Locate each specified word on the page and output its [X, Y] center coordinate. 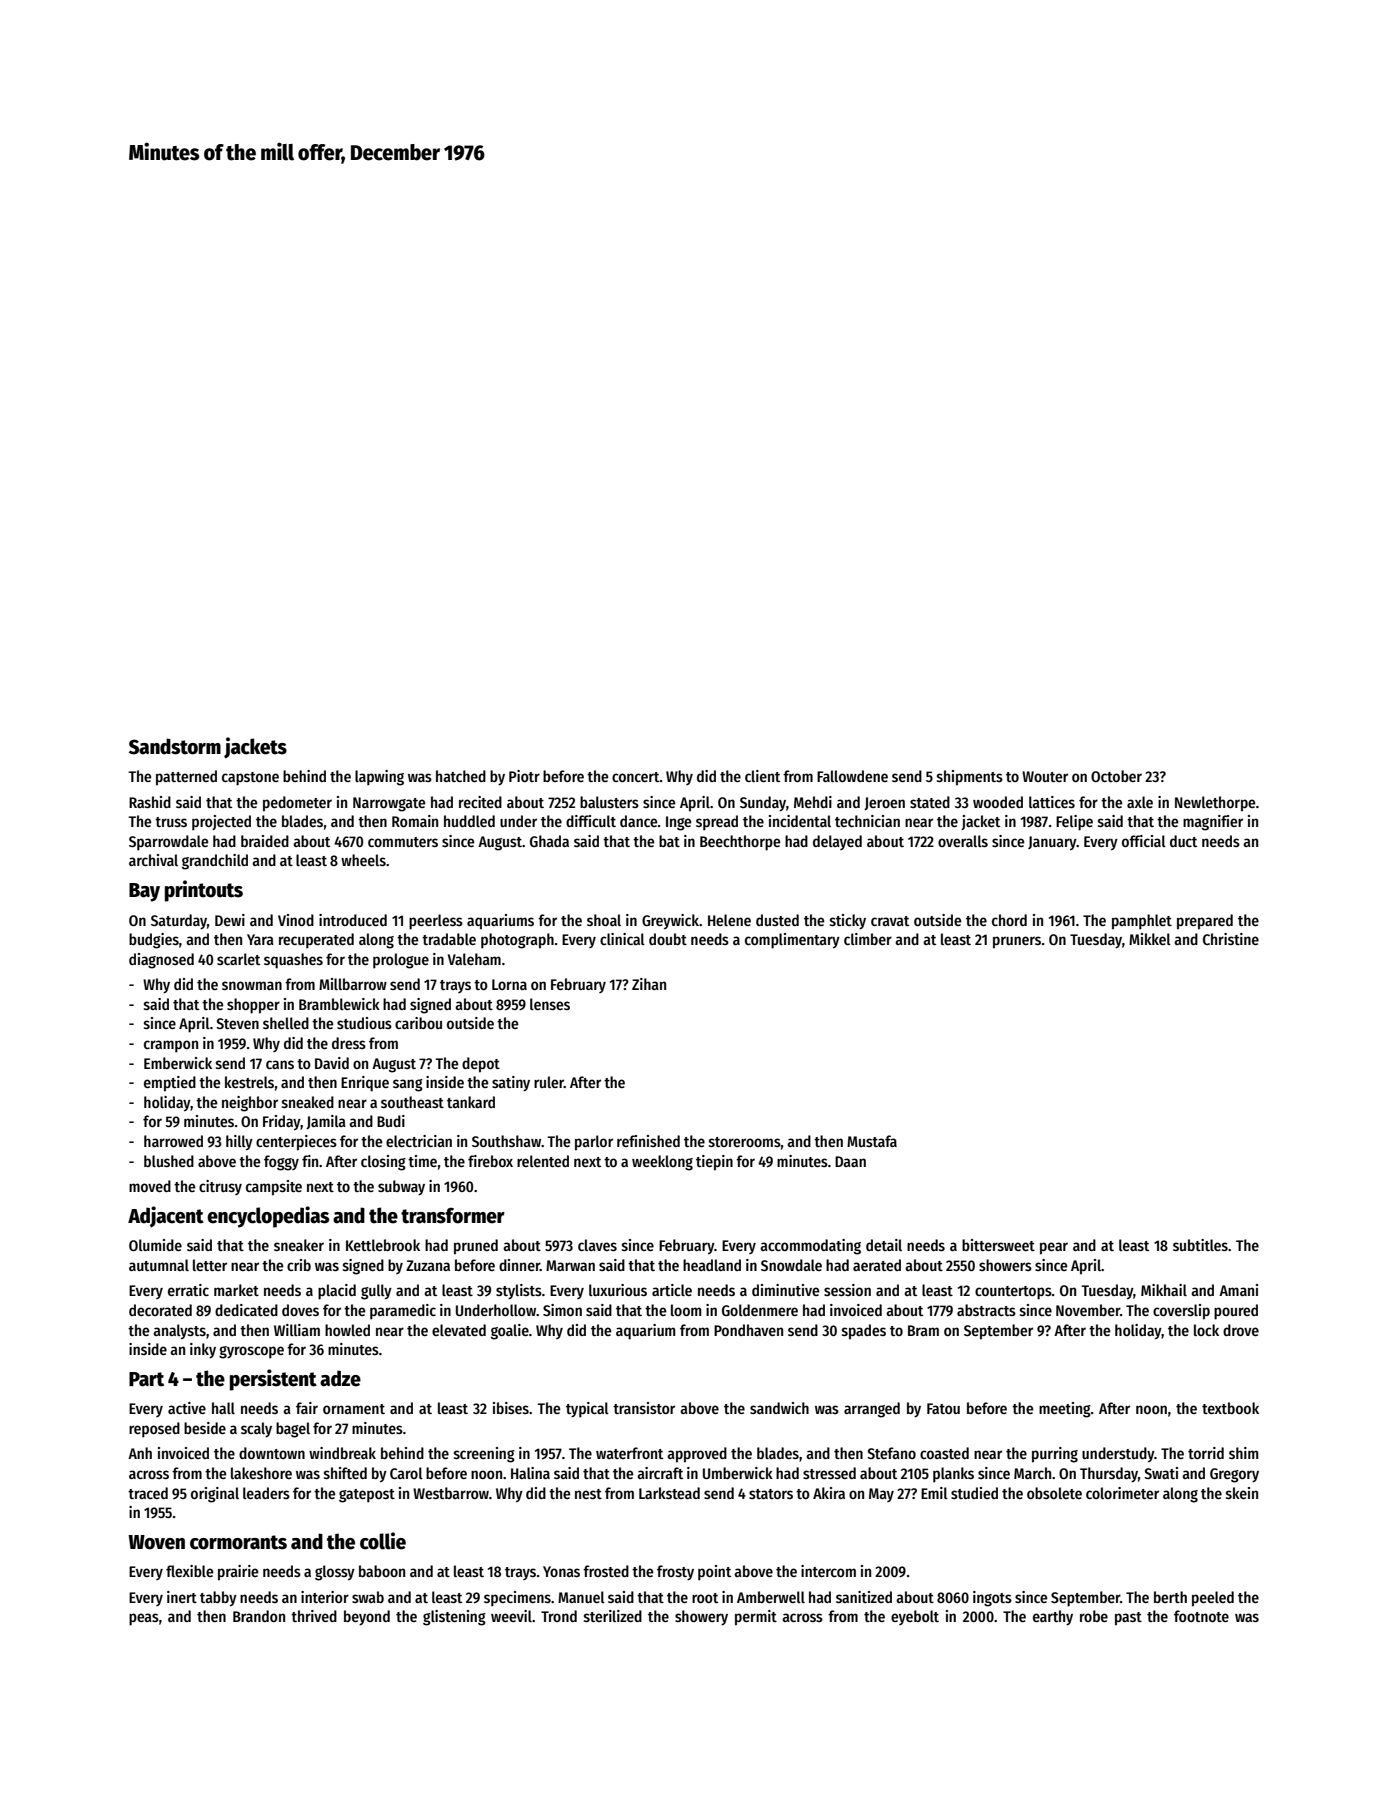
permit [756, 1618]
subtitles [1200, 1245]
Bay [144, 892]
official [1144, 841]
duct [1183, 841]
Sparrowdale [169, 843]
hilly [239, 1142]
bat [669, 841]
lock [1206, 1330]
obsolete [1054, 1493]
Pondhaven [748, 1330]
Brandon [259, 1616]
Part [146, 1379]
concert [636, 777]
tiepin [714, 1163]
